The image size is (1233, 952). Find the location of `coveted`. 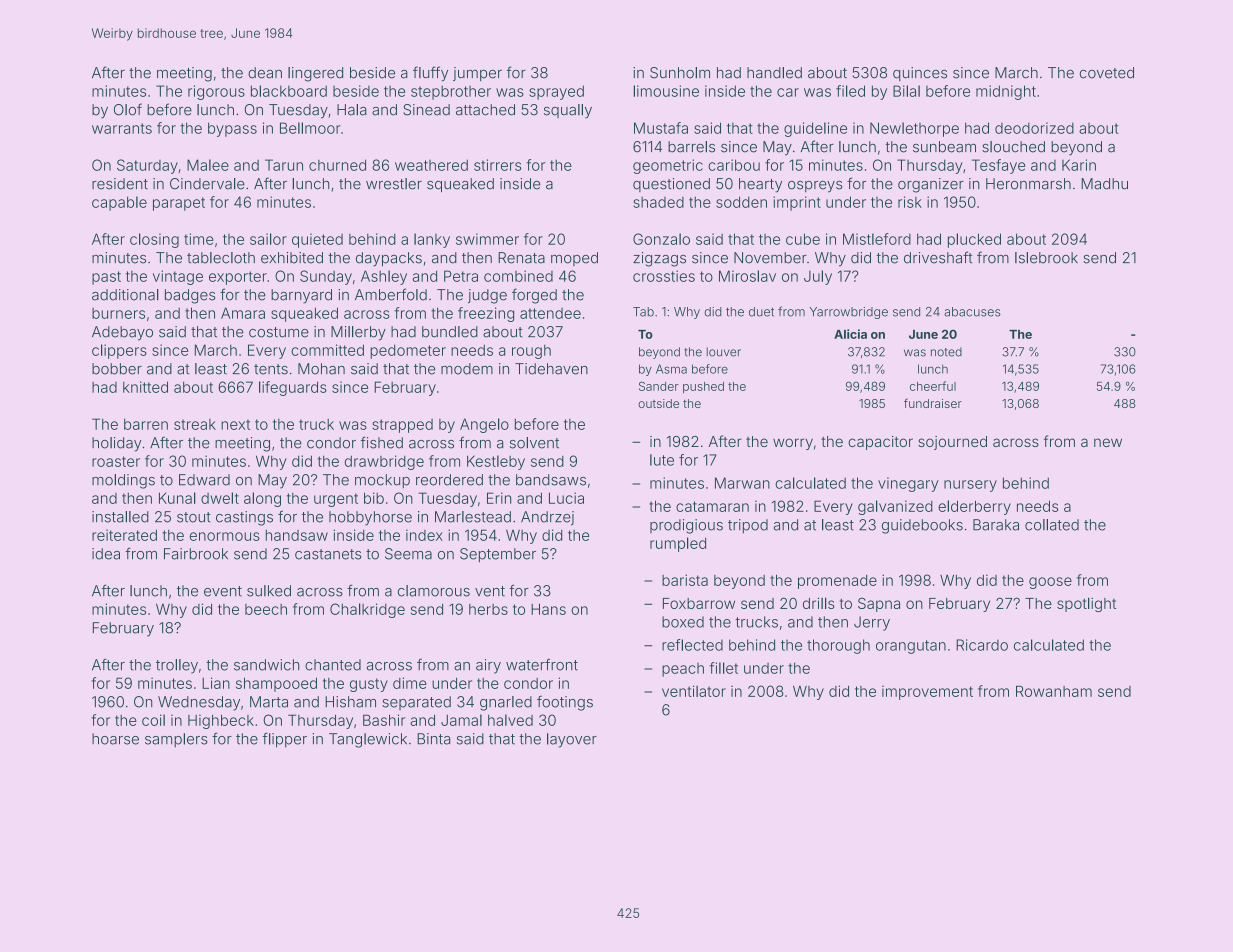

coveted is located at coordinates (1107, 73).
